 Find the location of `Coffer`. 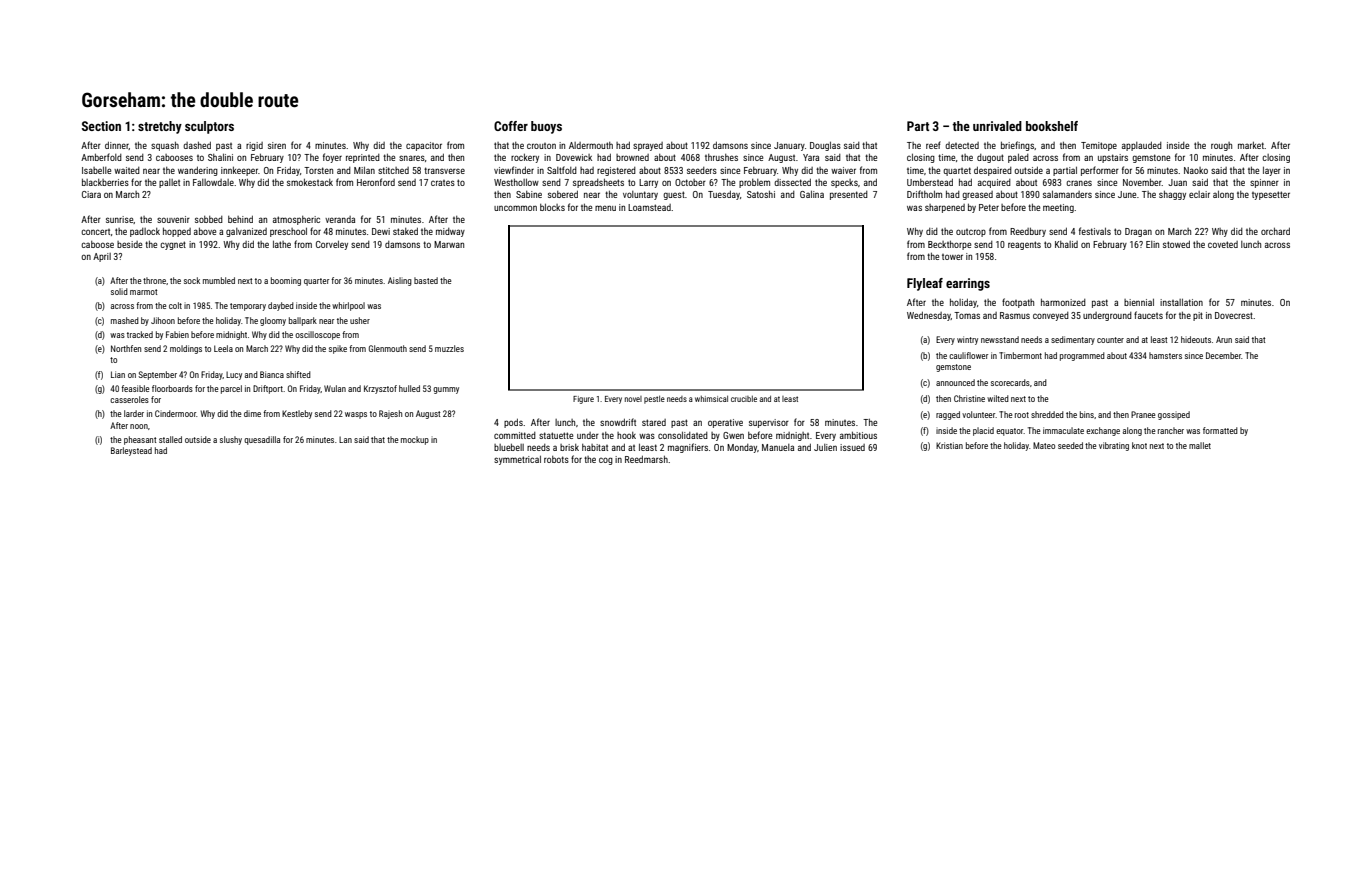

Coffer is located at coordinates (511, 126).
